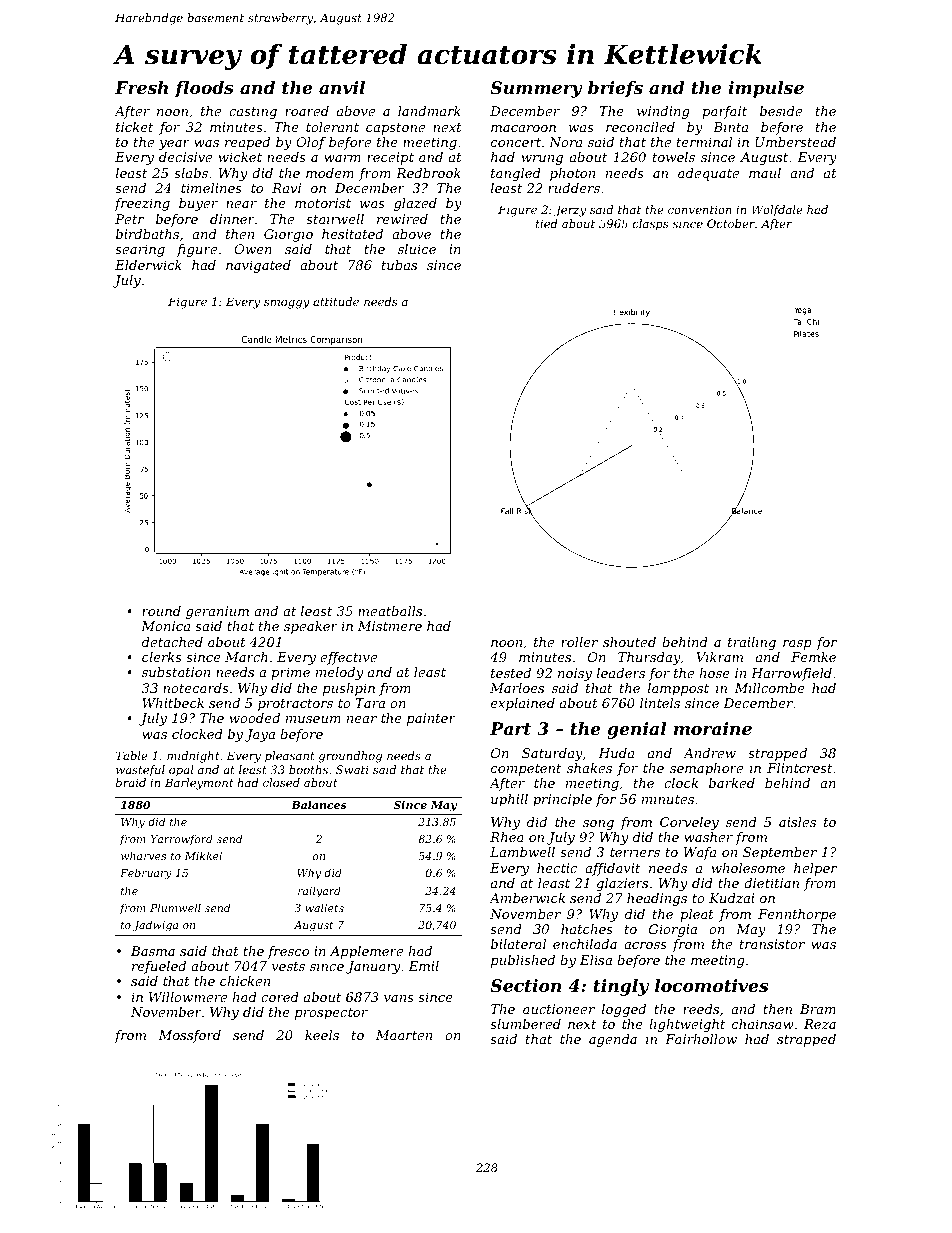  Describe the element at coordinates (813, 657) in the image. I see `Femke` at that location.
